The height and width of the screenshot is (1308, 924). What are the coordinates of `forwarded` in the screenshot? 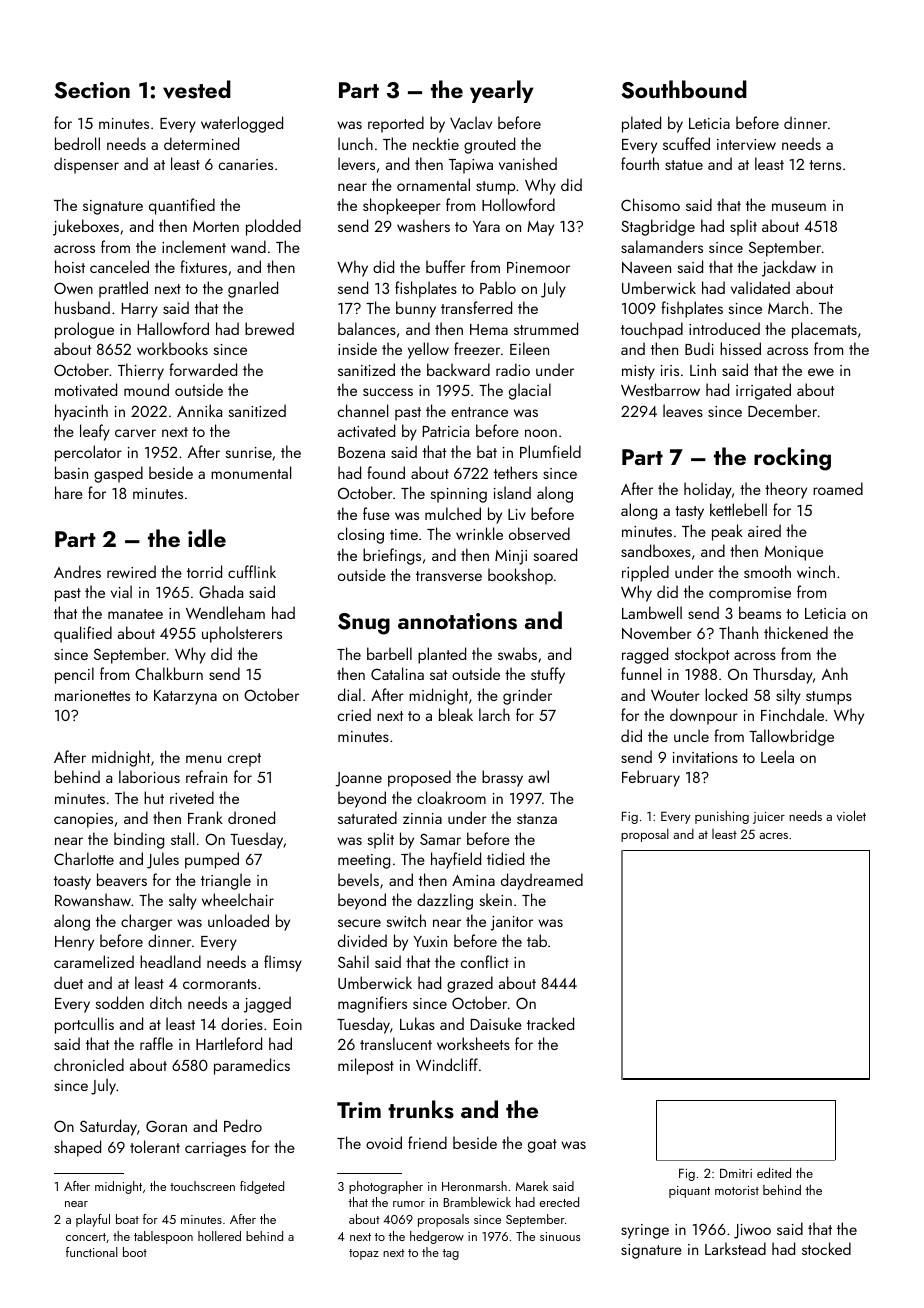 It's located at (203, 369).
